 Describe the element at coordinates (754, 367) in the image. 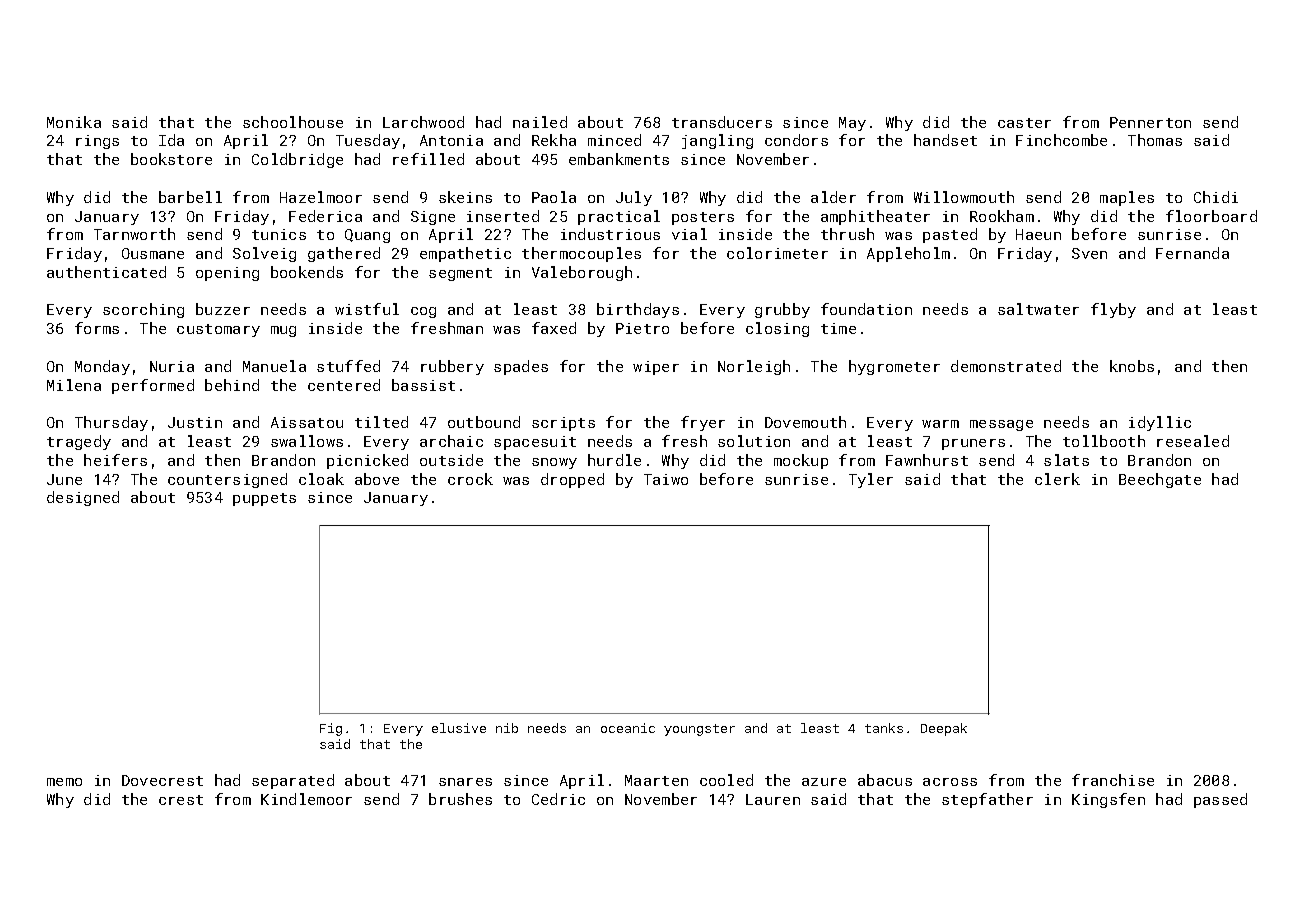

I see `Norleigh` at that location.
